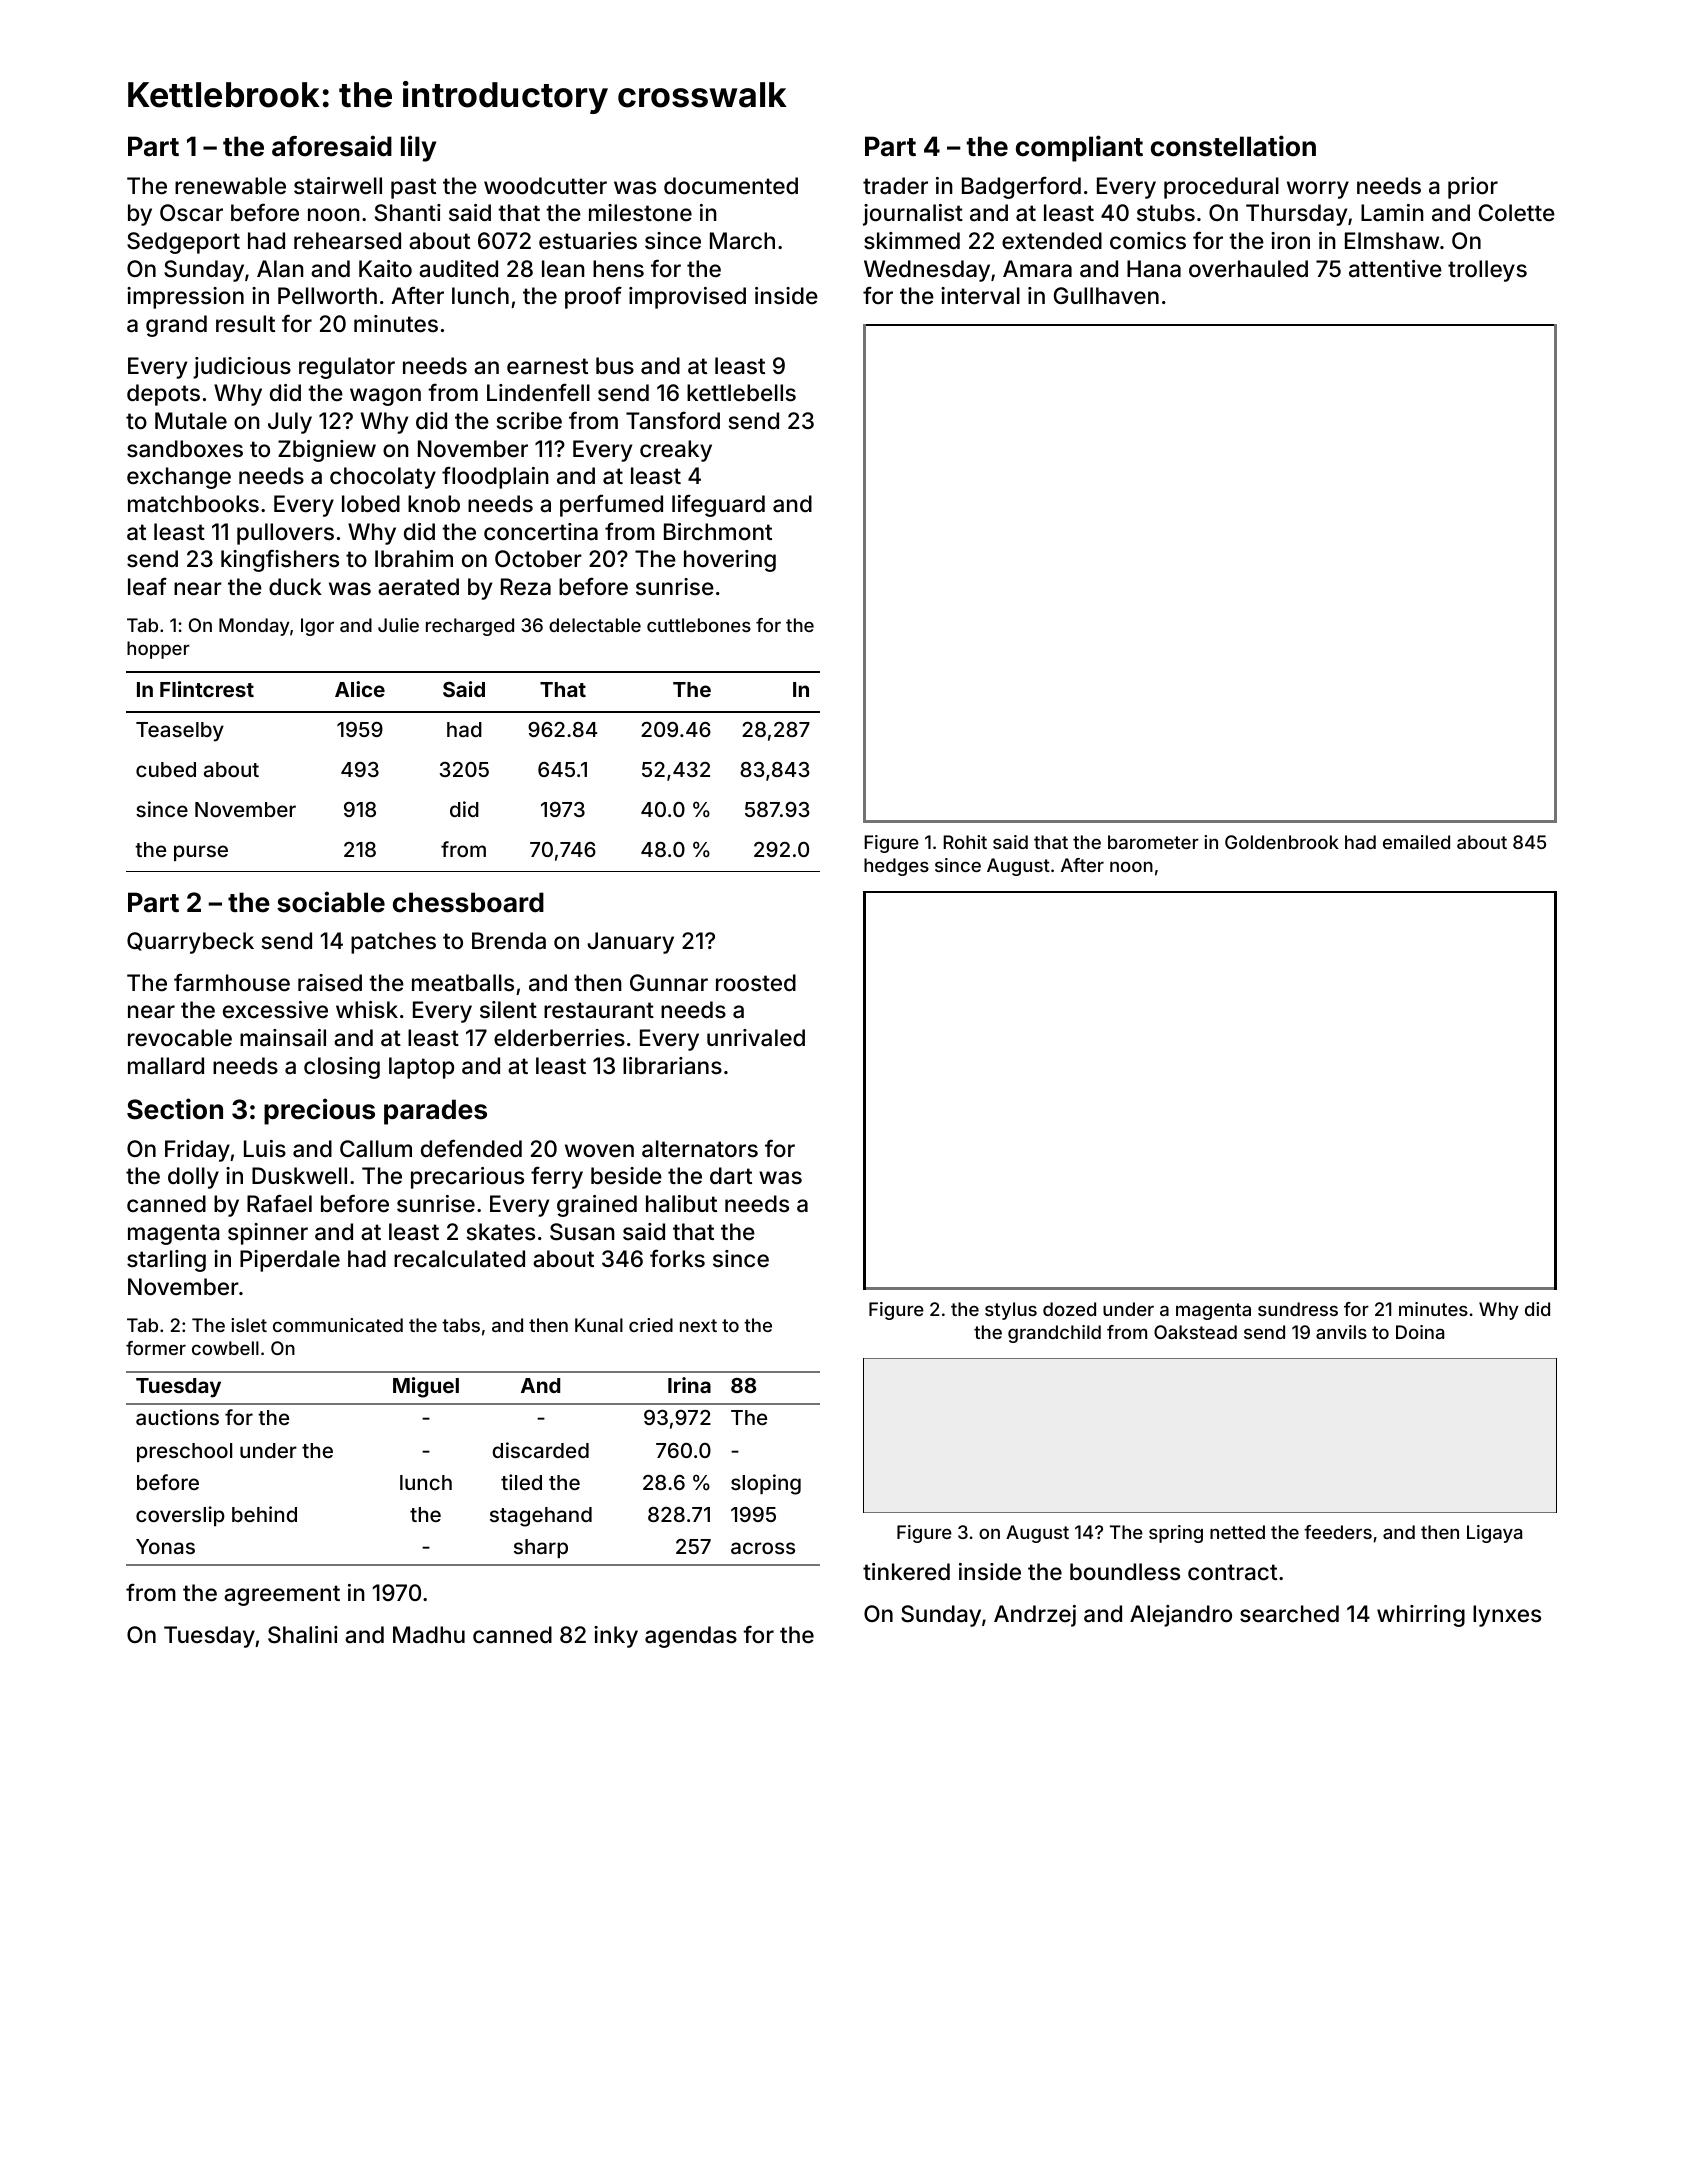 The height and width of the screenshot is (2178, 1683). What do you see at coordinates (1416, 842) in the screenshot?
I see `emailed` at bounding box center [1416, 842].
